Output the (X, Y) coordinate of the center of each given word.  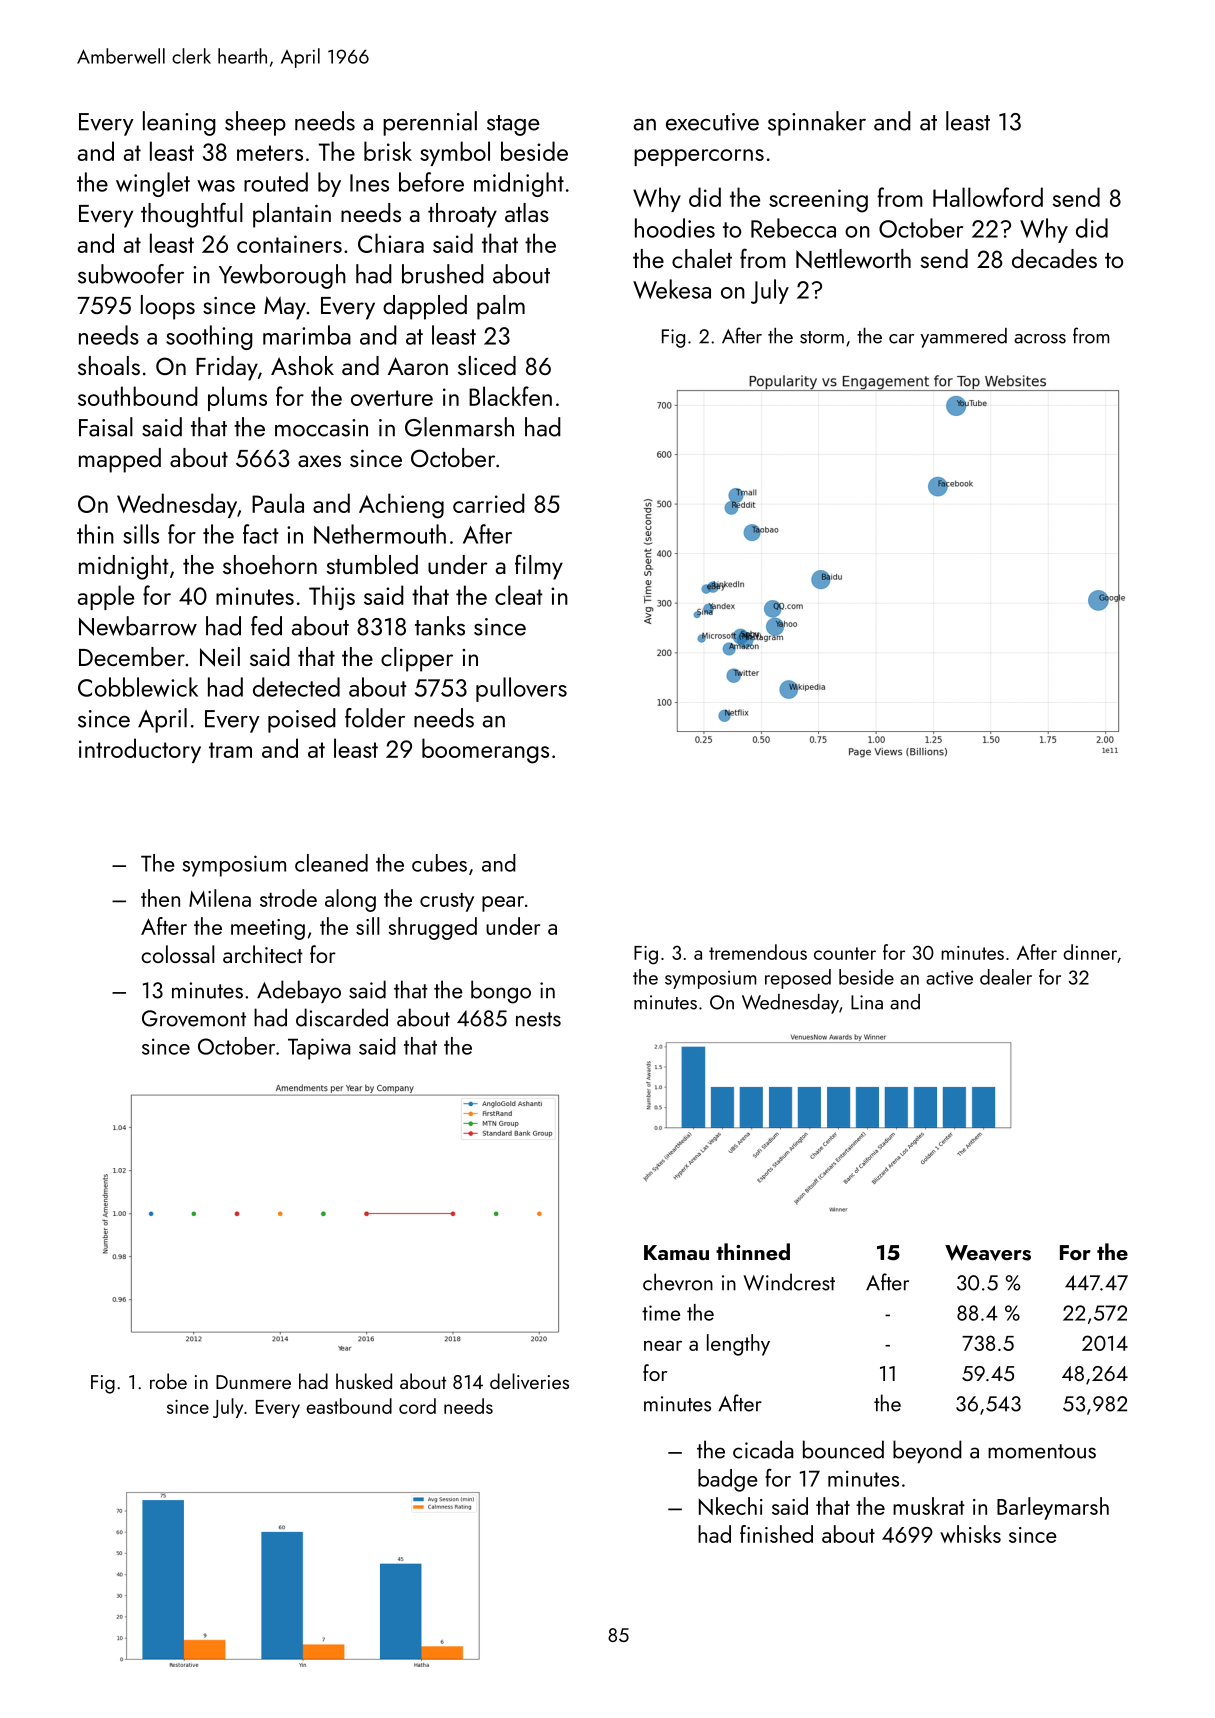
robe (168, 1381)
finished (776, 1534)
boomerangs (485, 751)
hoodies (675, 228)
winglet (153, 184)
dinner (1090, 952)
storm (822, 337)
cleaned (331, 863)
